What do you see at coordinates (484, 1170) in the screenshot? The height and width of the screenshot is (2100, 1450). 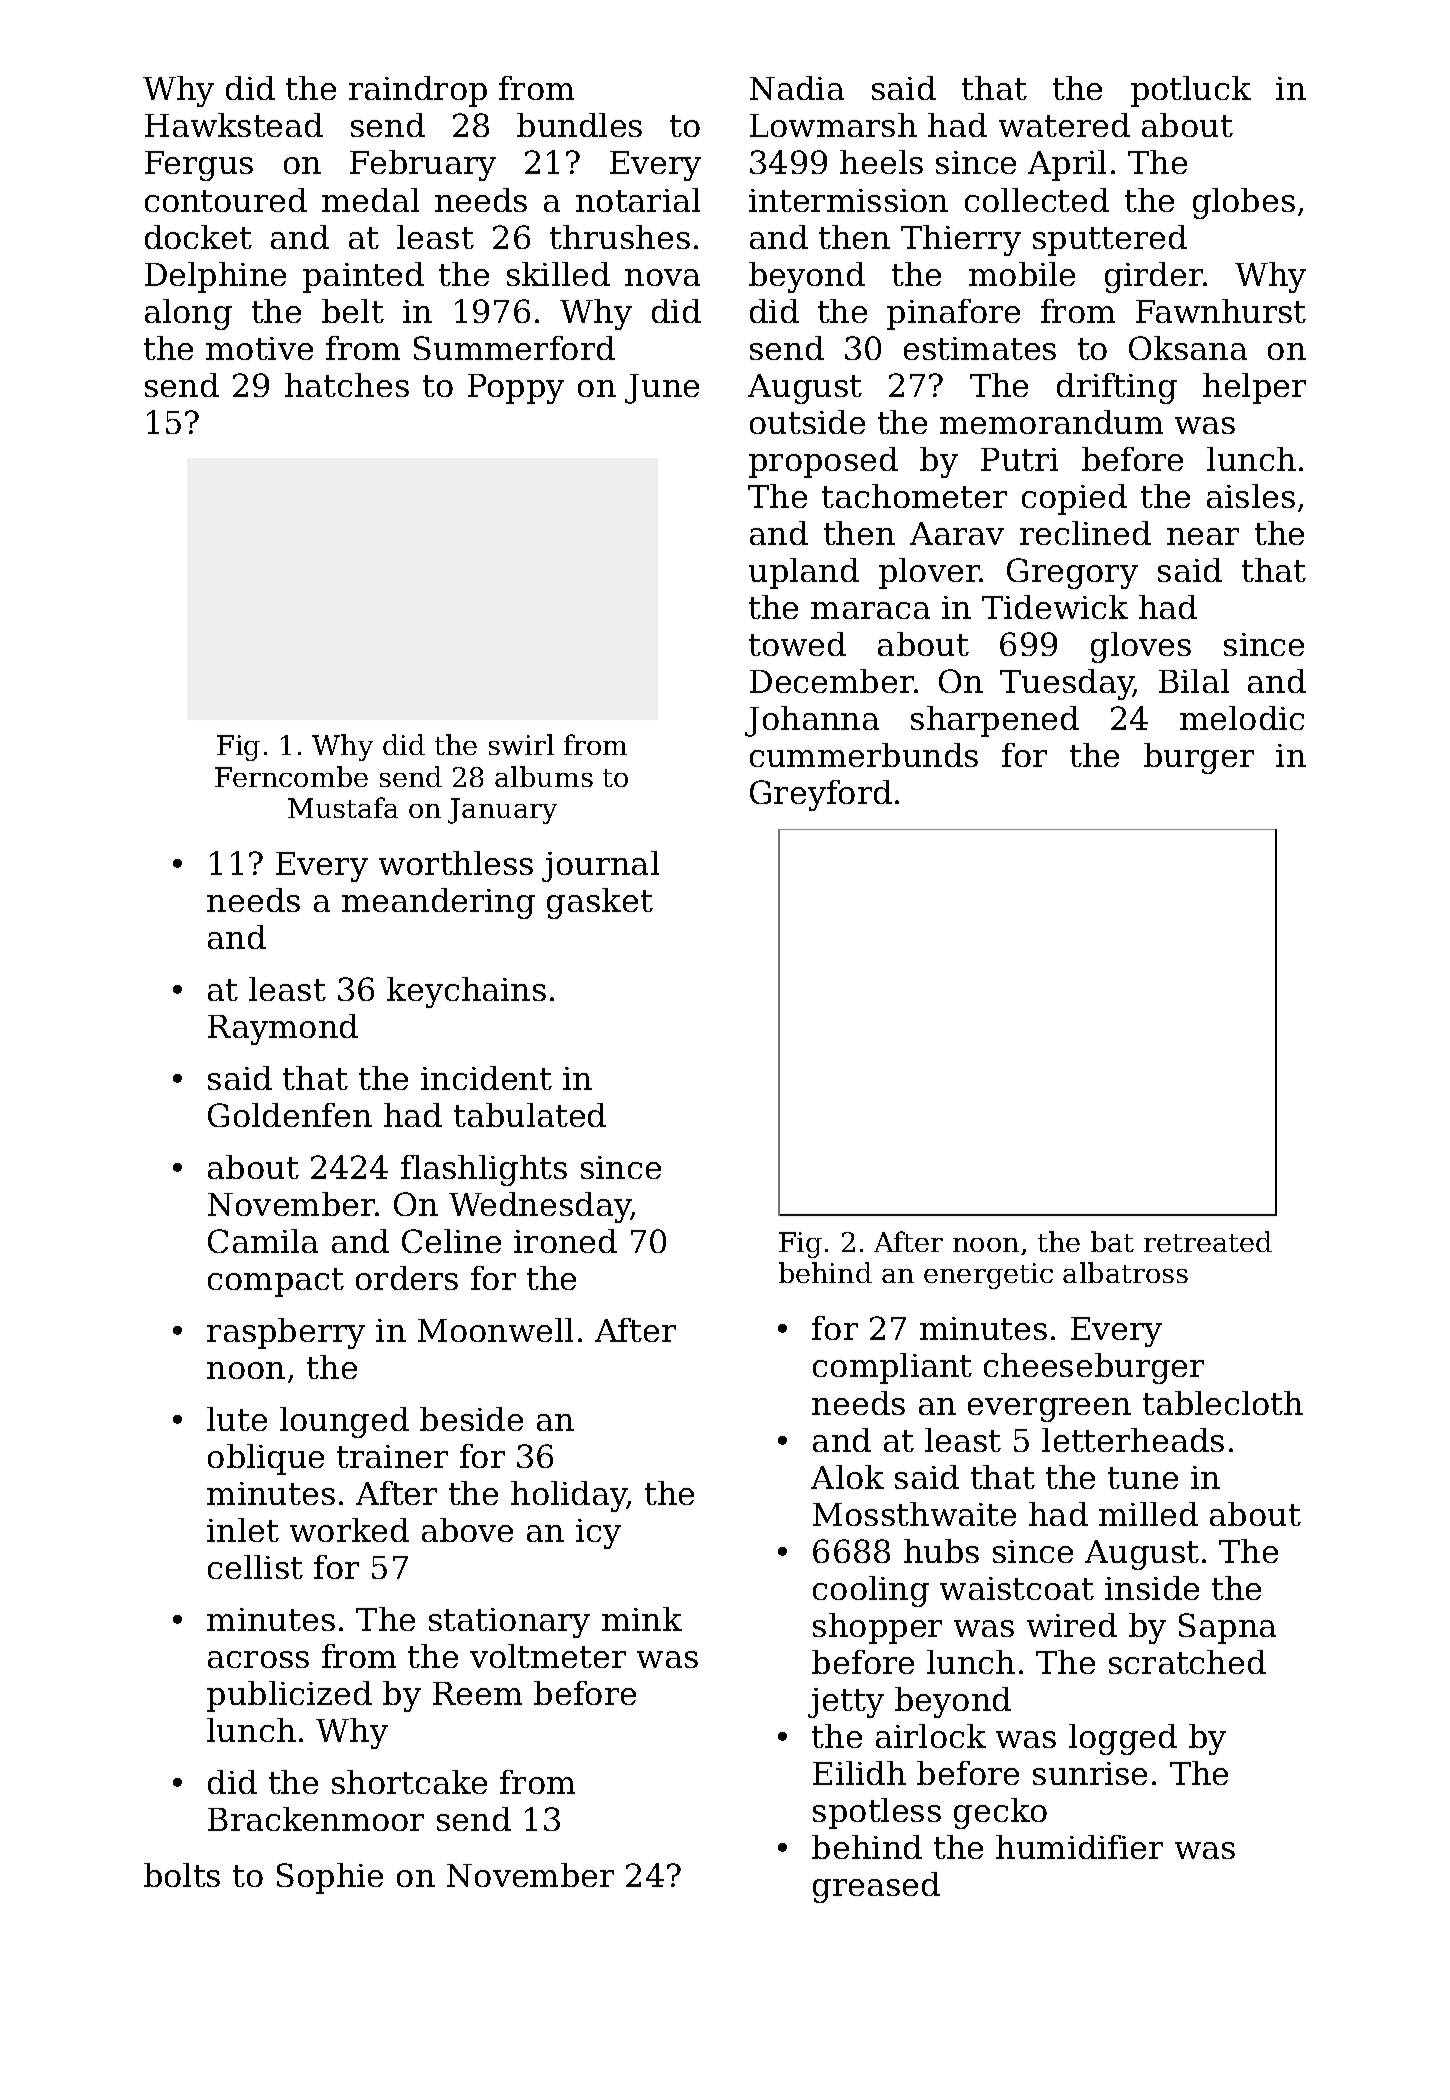 I see `flashlights` at bounding box center [484, 1170].
